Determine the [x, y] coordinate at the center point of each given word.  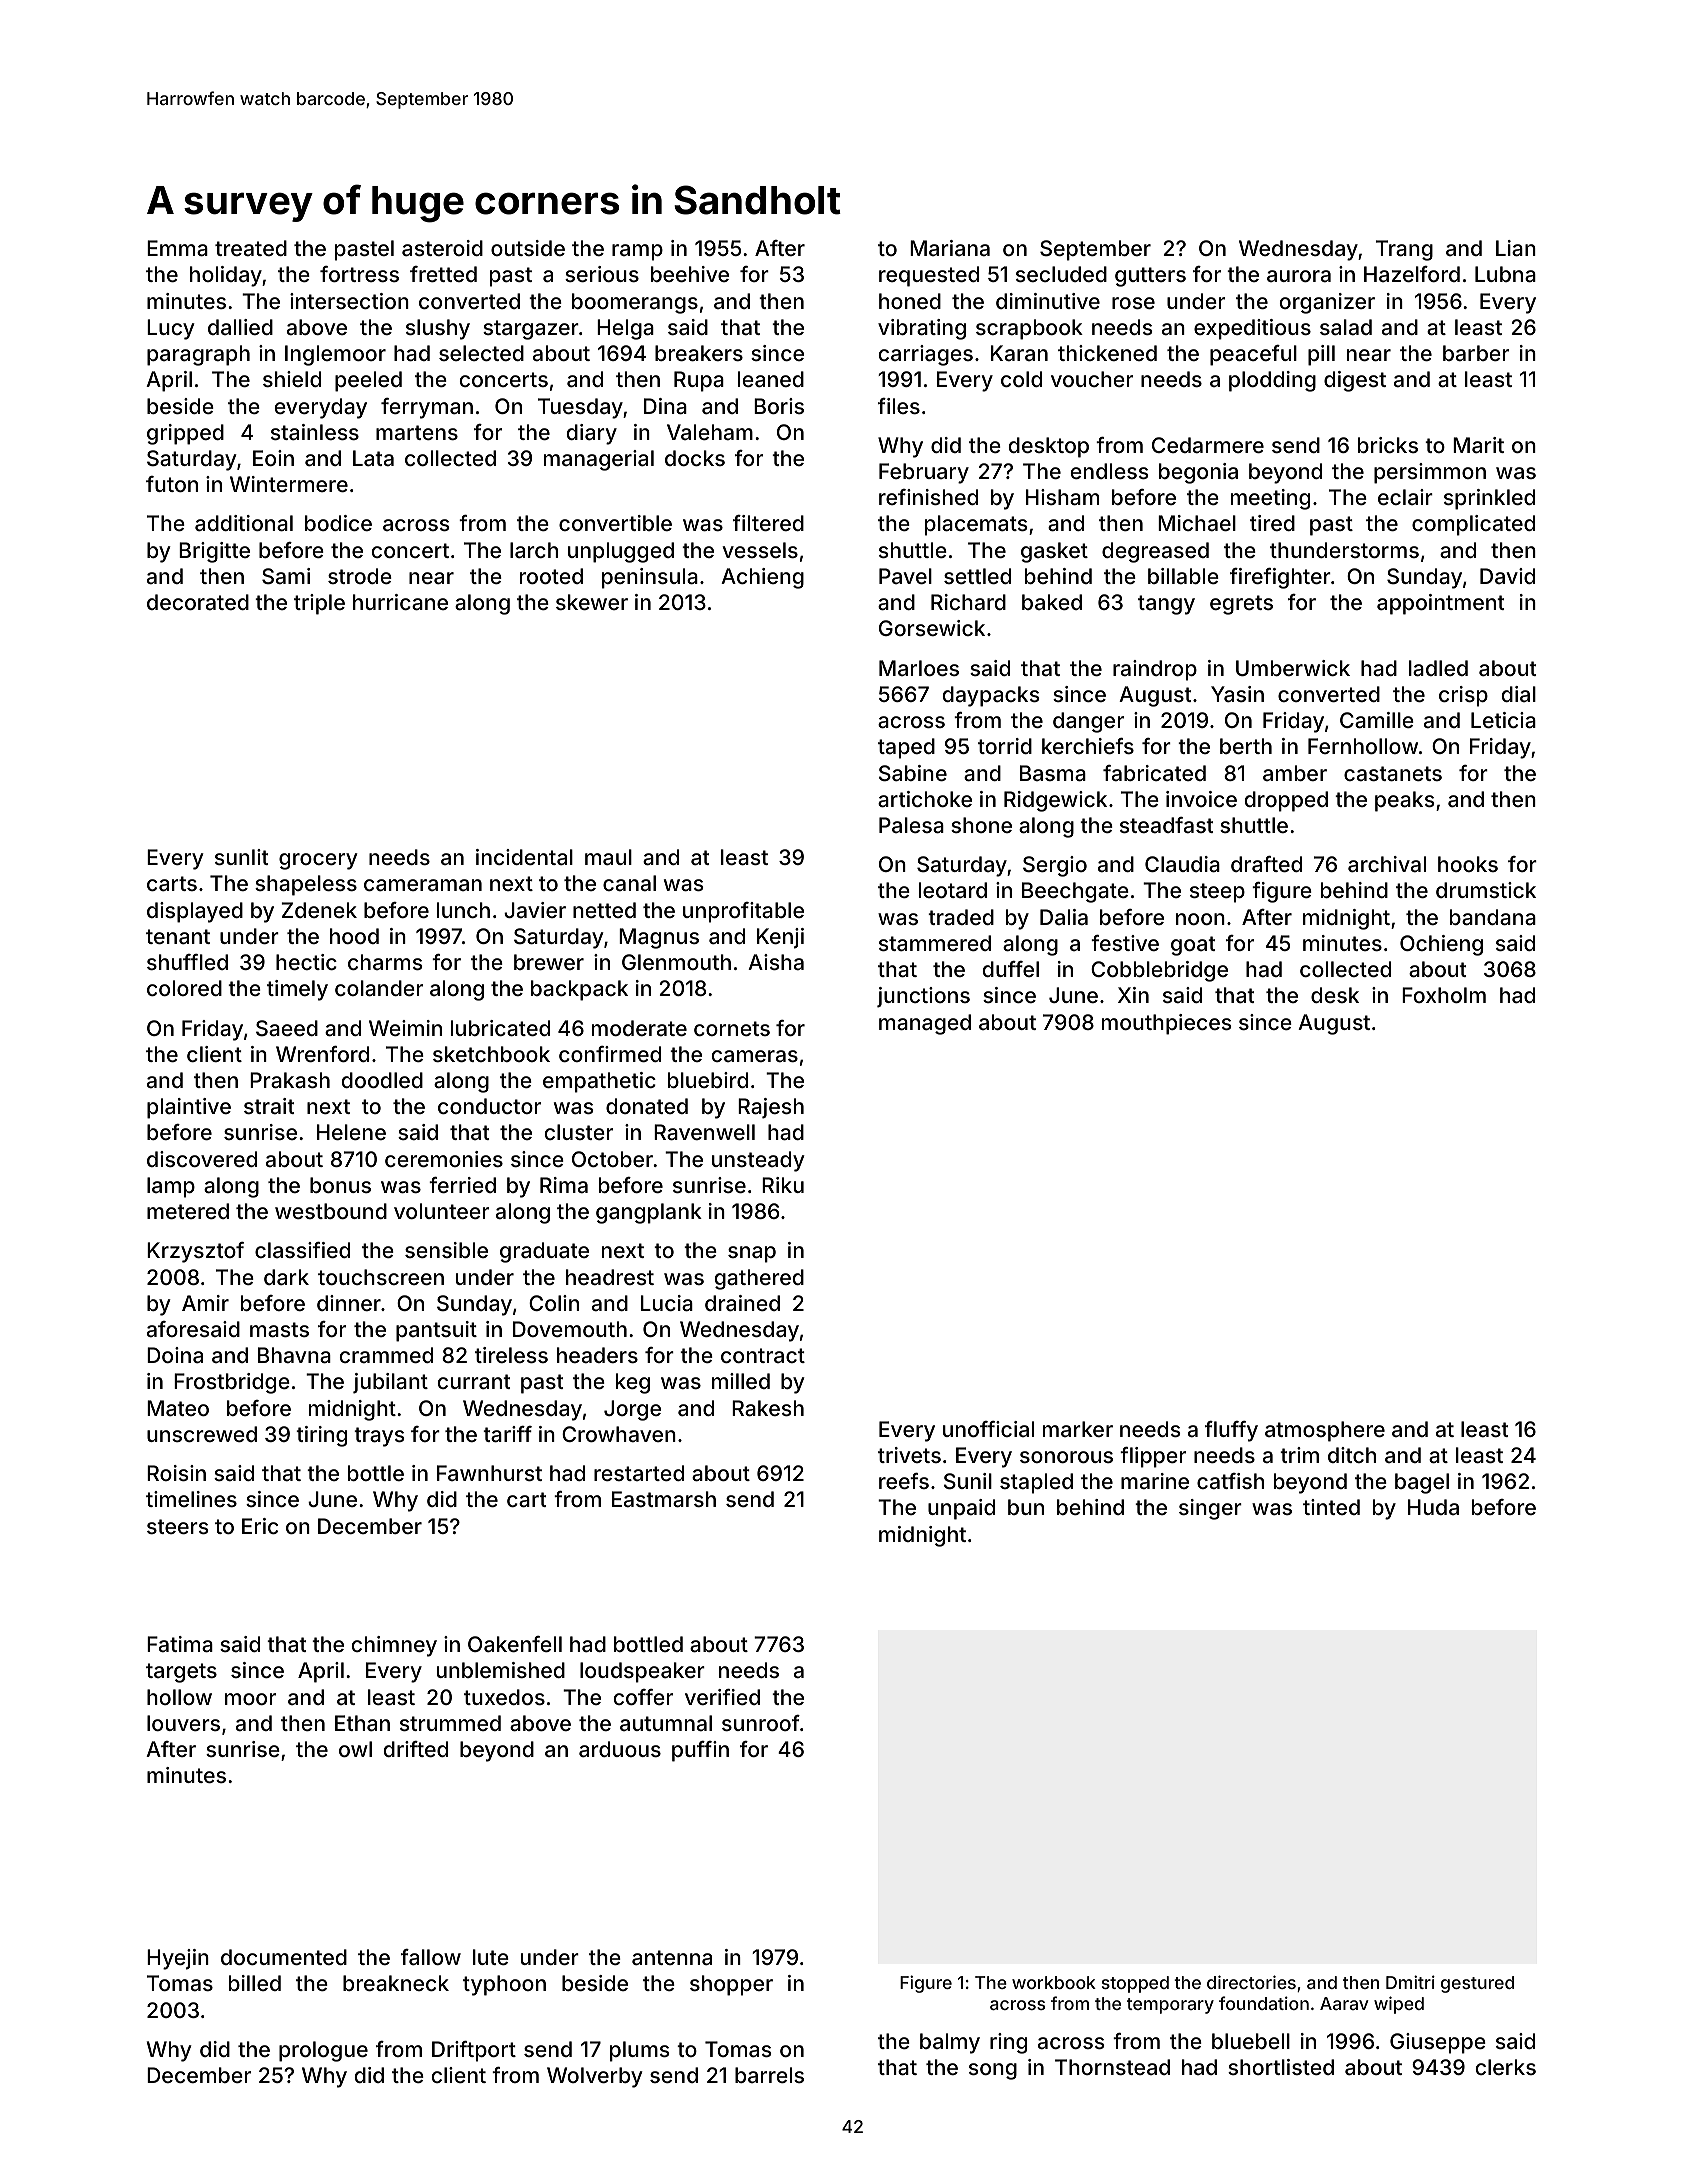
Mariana [950, 248]
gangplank [649, 1213]
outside [528, 248]
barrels [769, 2075]
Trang [1404, 250]
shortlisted [1281, 2067]
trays [379, 1437]
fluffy [1231, 1431]
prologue [323, 2051]
